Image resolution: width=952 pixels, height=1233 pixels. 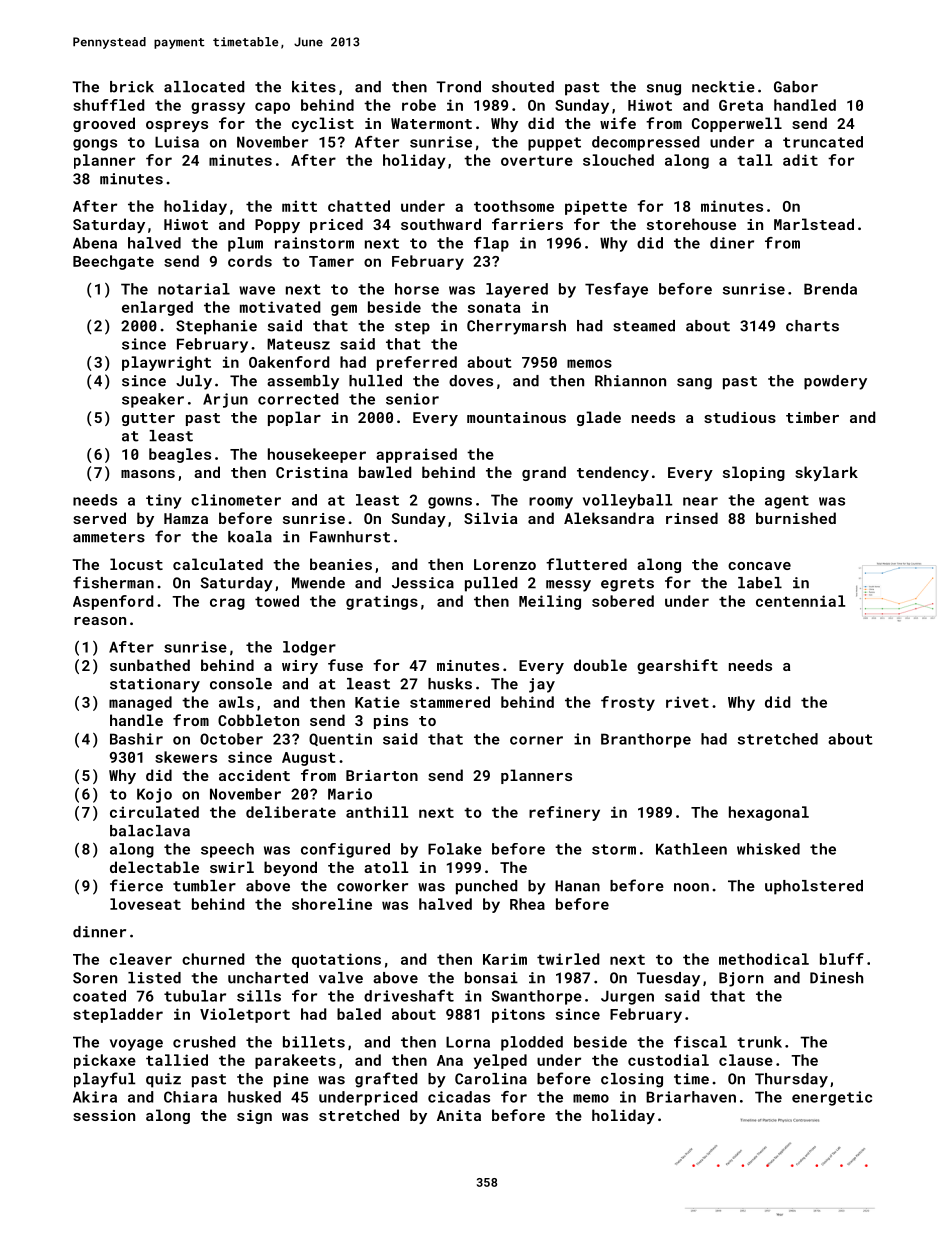 What do you see at coordinates (105, 1061) in the screenshot?
I see `pickaxe` at bounding box center [105, 1061].
